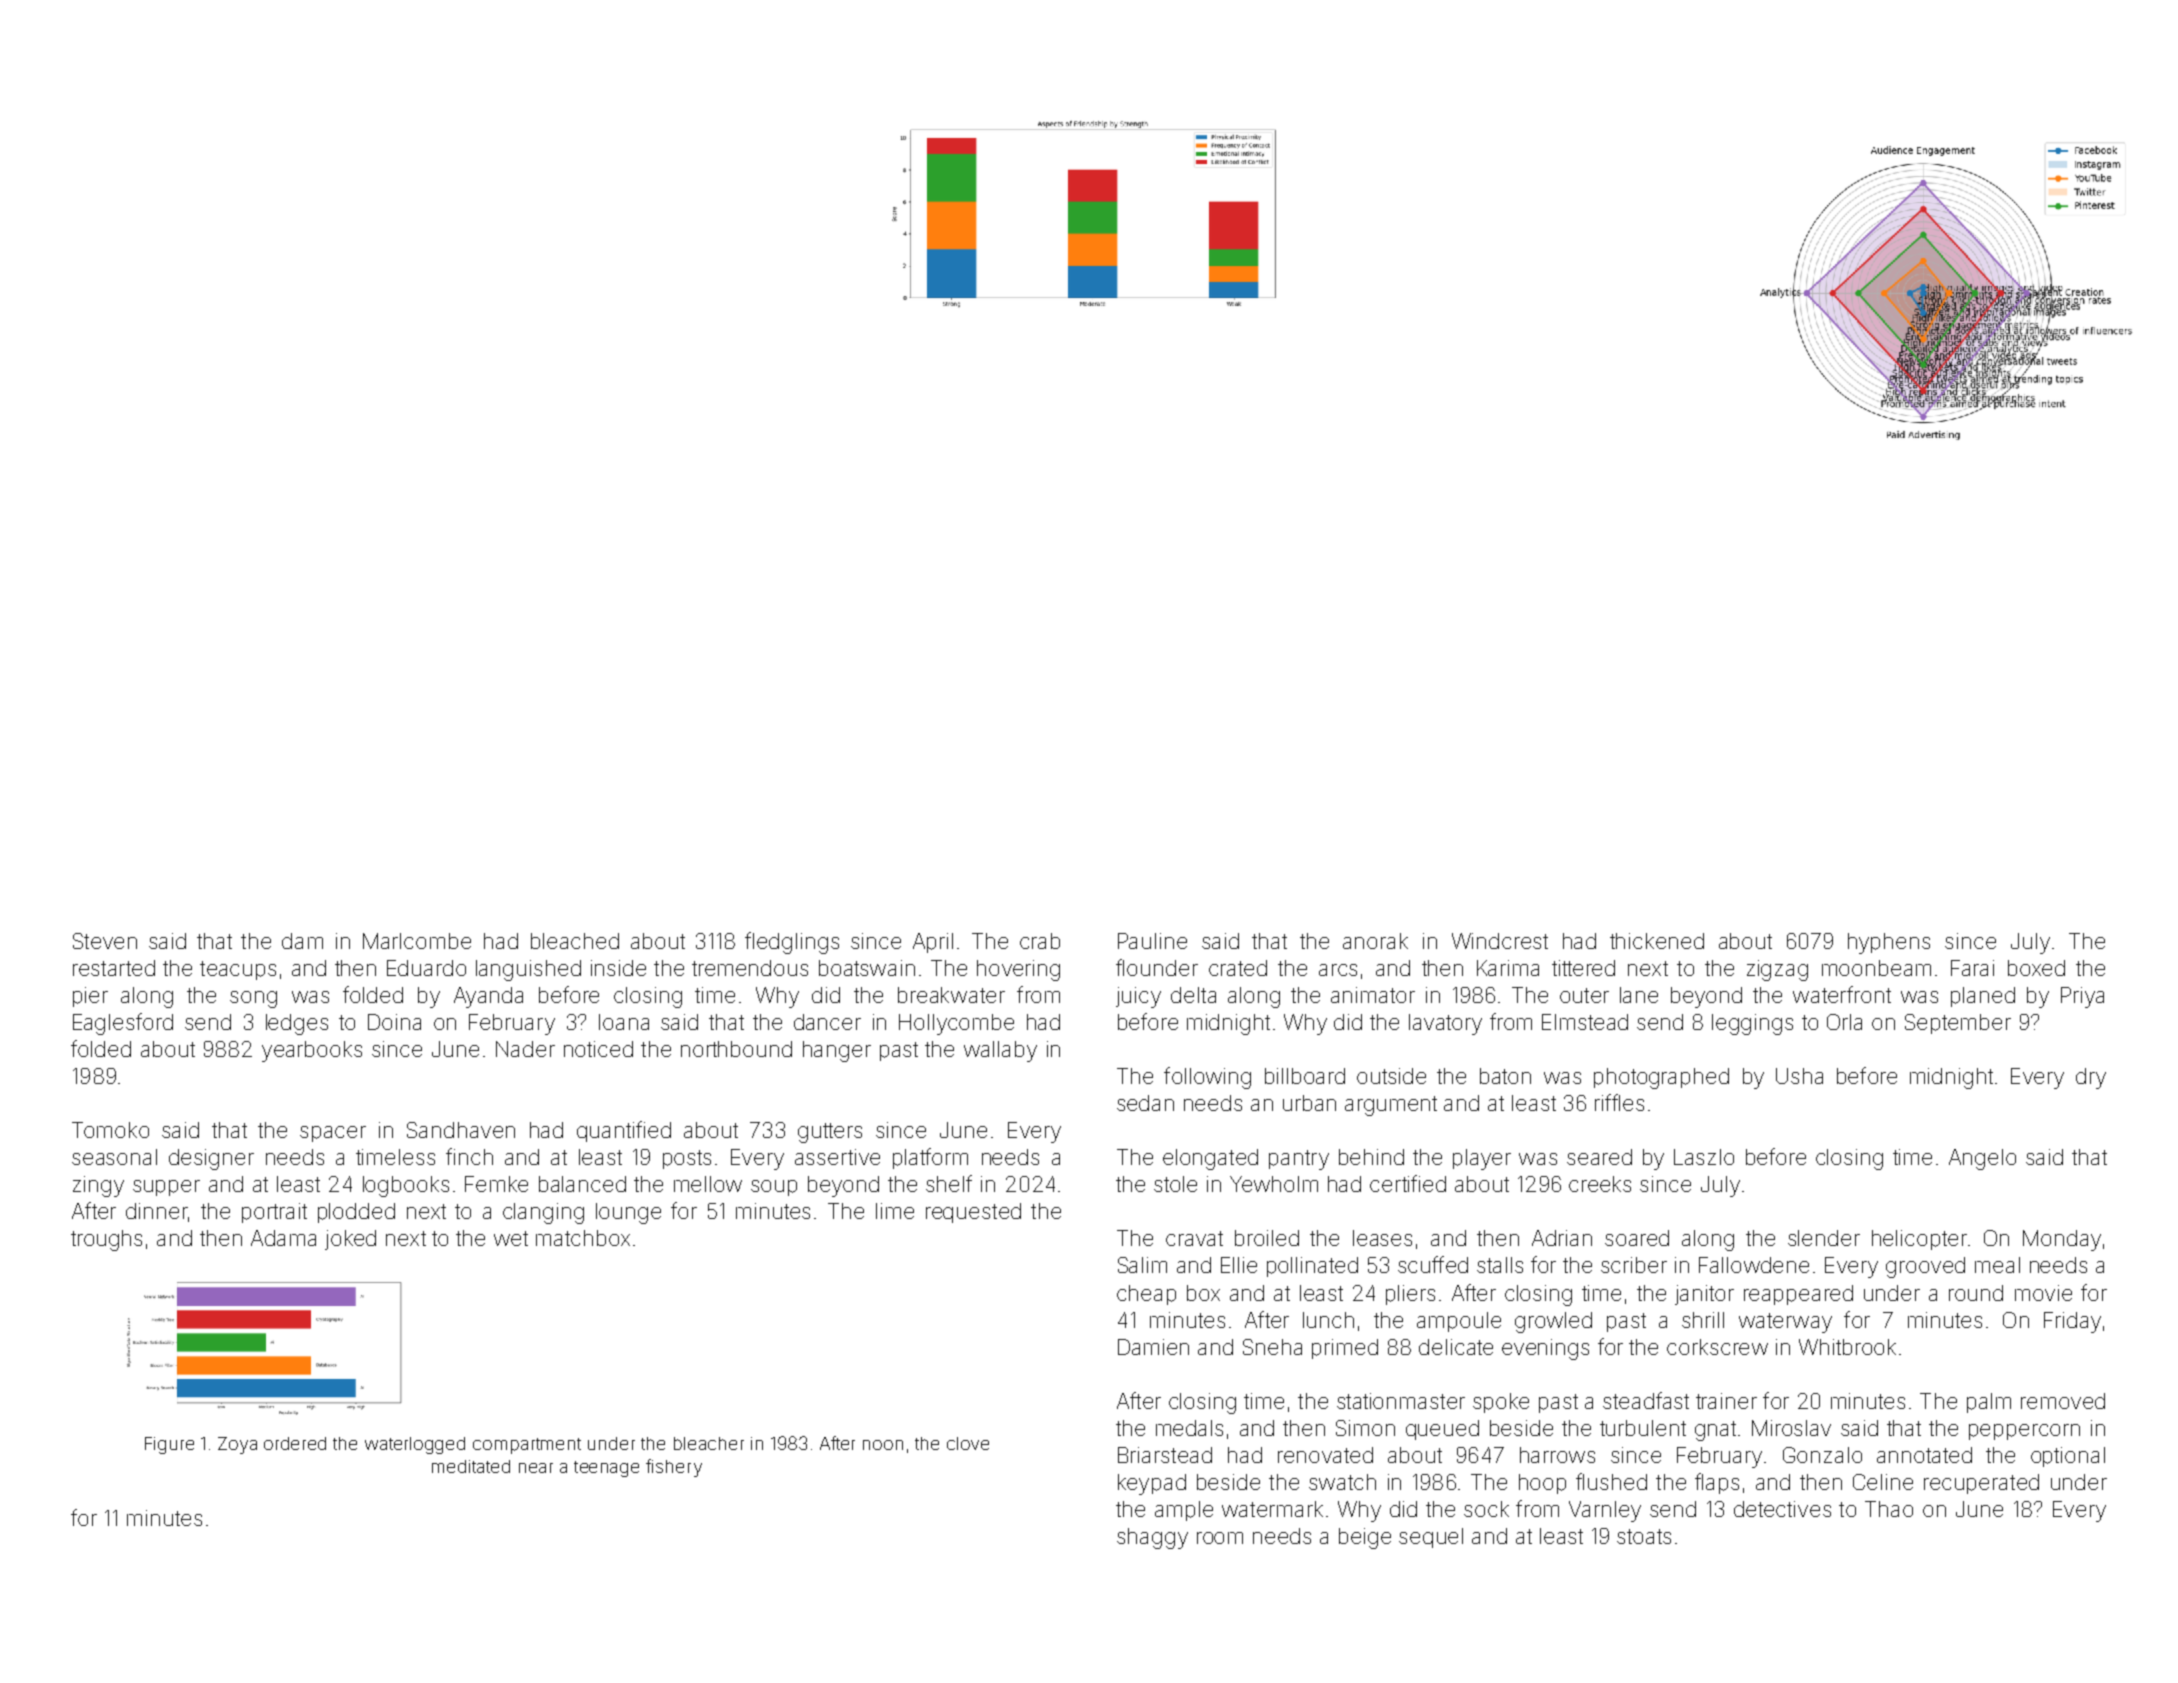  Describe the element at coordinates (295, 1443) in the image. I see `ordered` at that location.
